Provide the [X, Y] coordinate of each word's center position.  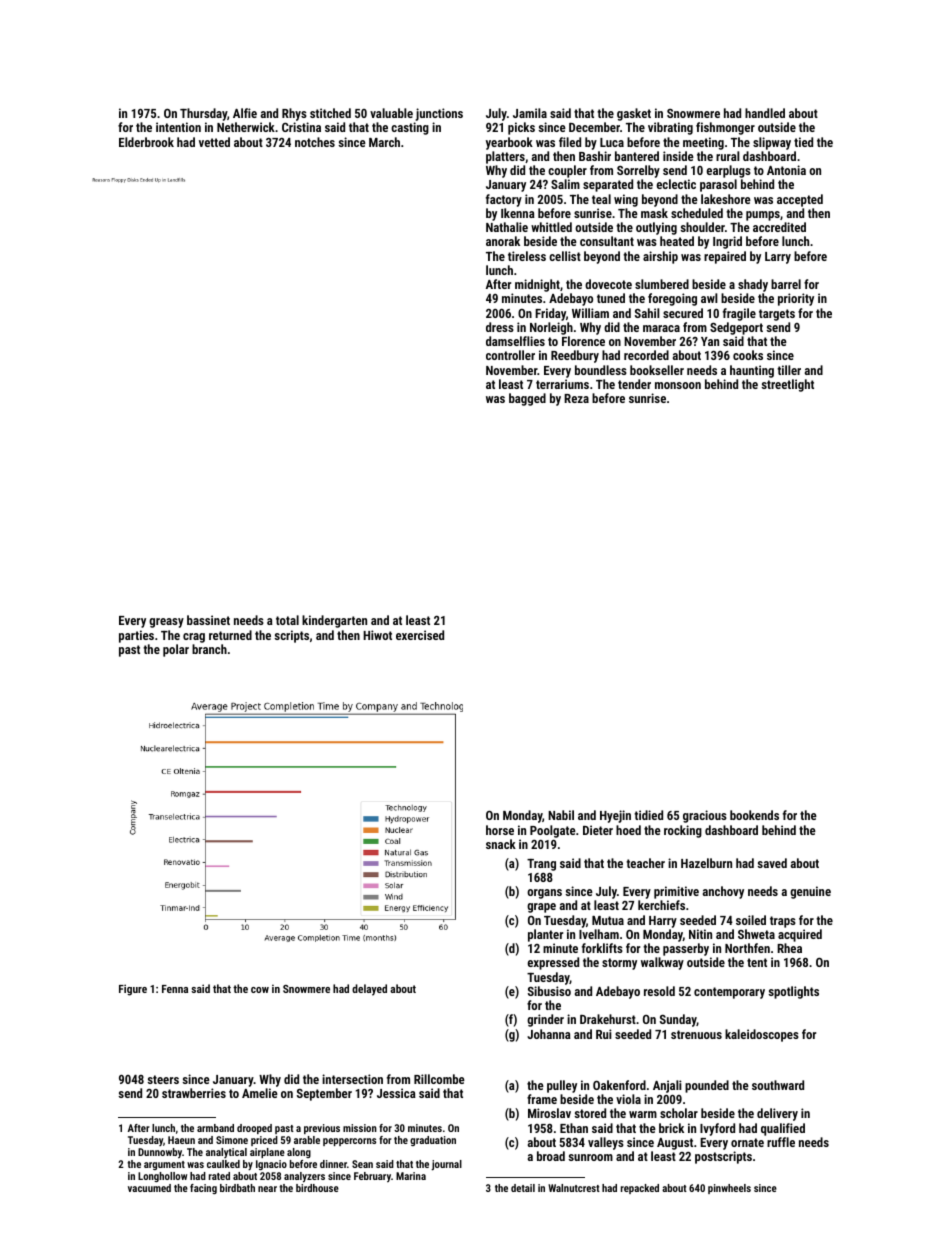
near [267, 1189]
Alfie [245, 113]
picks [521, 128]
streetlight [787, 385]
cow [260, 990]
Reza [576, 398]
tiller [789, 370]
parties [136, 636]
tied [803, 142]
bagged [527, 399]
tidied [648, 815]
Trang [541, 864]
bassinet [208, 620]
